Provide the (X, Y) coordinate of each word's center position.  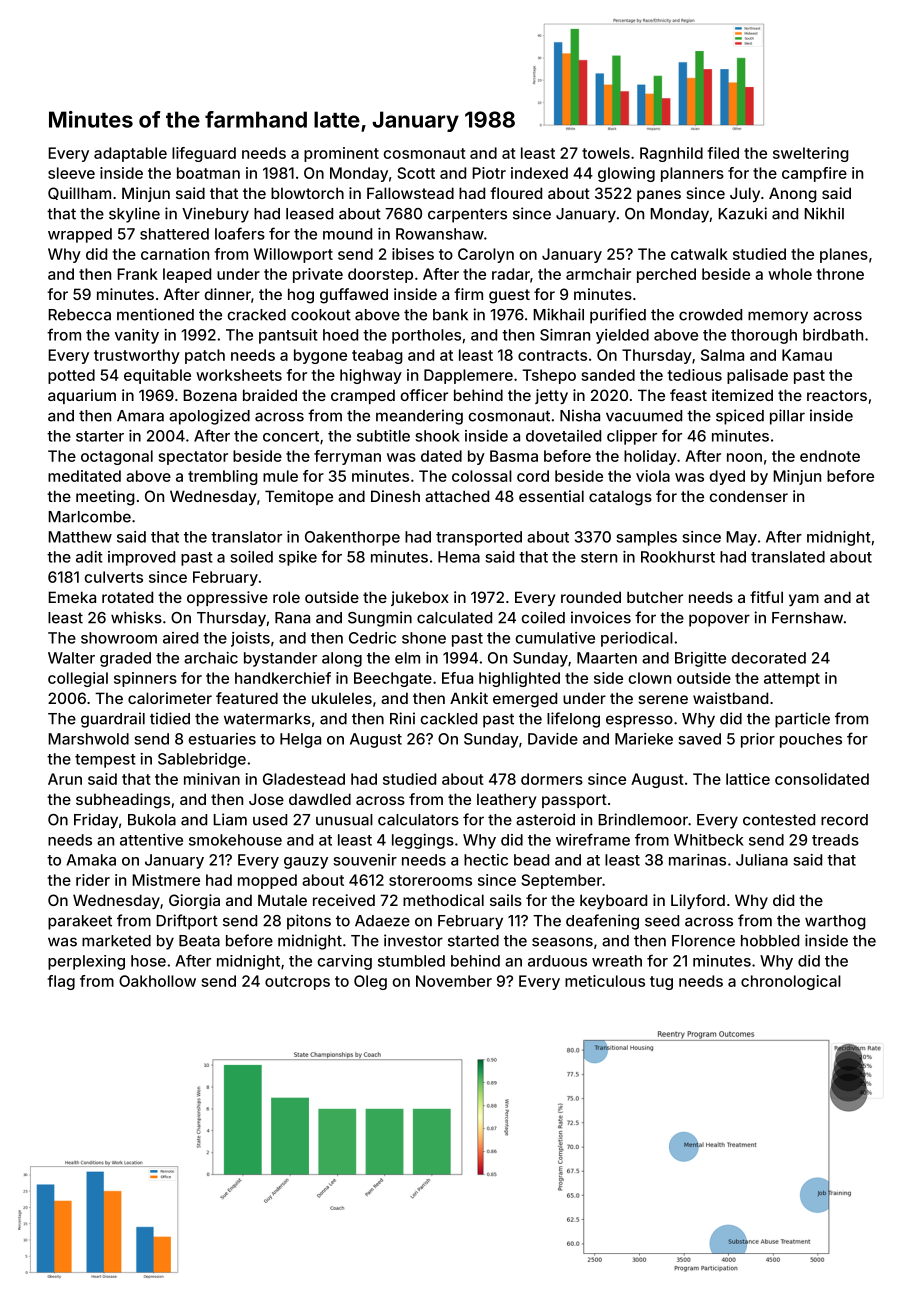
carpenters (467, 215)
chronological (791, 982)
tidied (170, 718)
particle (802, 720)
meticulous (605, 981)
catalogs (620, 498)
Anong (793, 195)
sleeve (71, 173)
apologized (209, 417)
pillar (787, 417)
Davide (553, 739)
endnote (830, 456)
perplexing (86, 962)
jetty (551, 396)
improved (141, 558)
